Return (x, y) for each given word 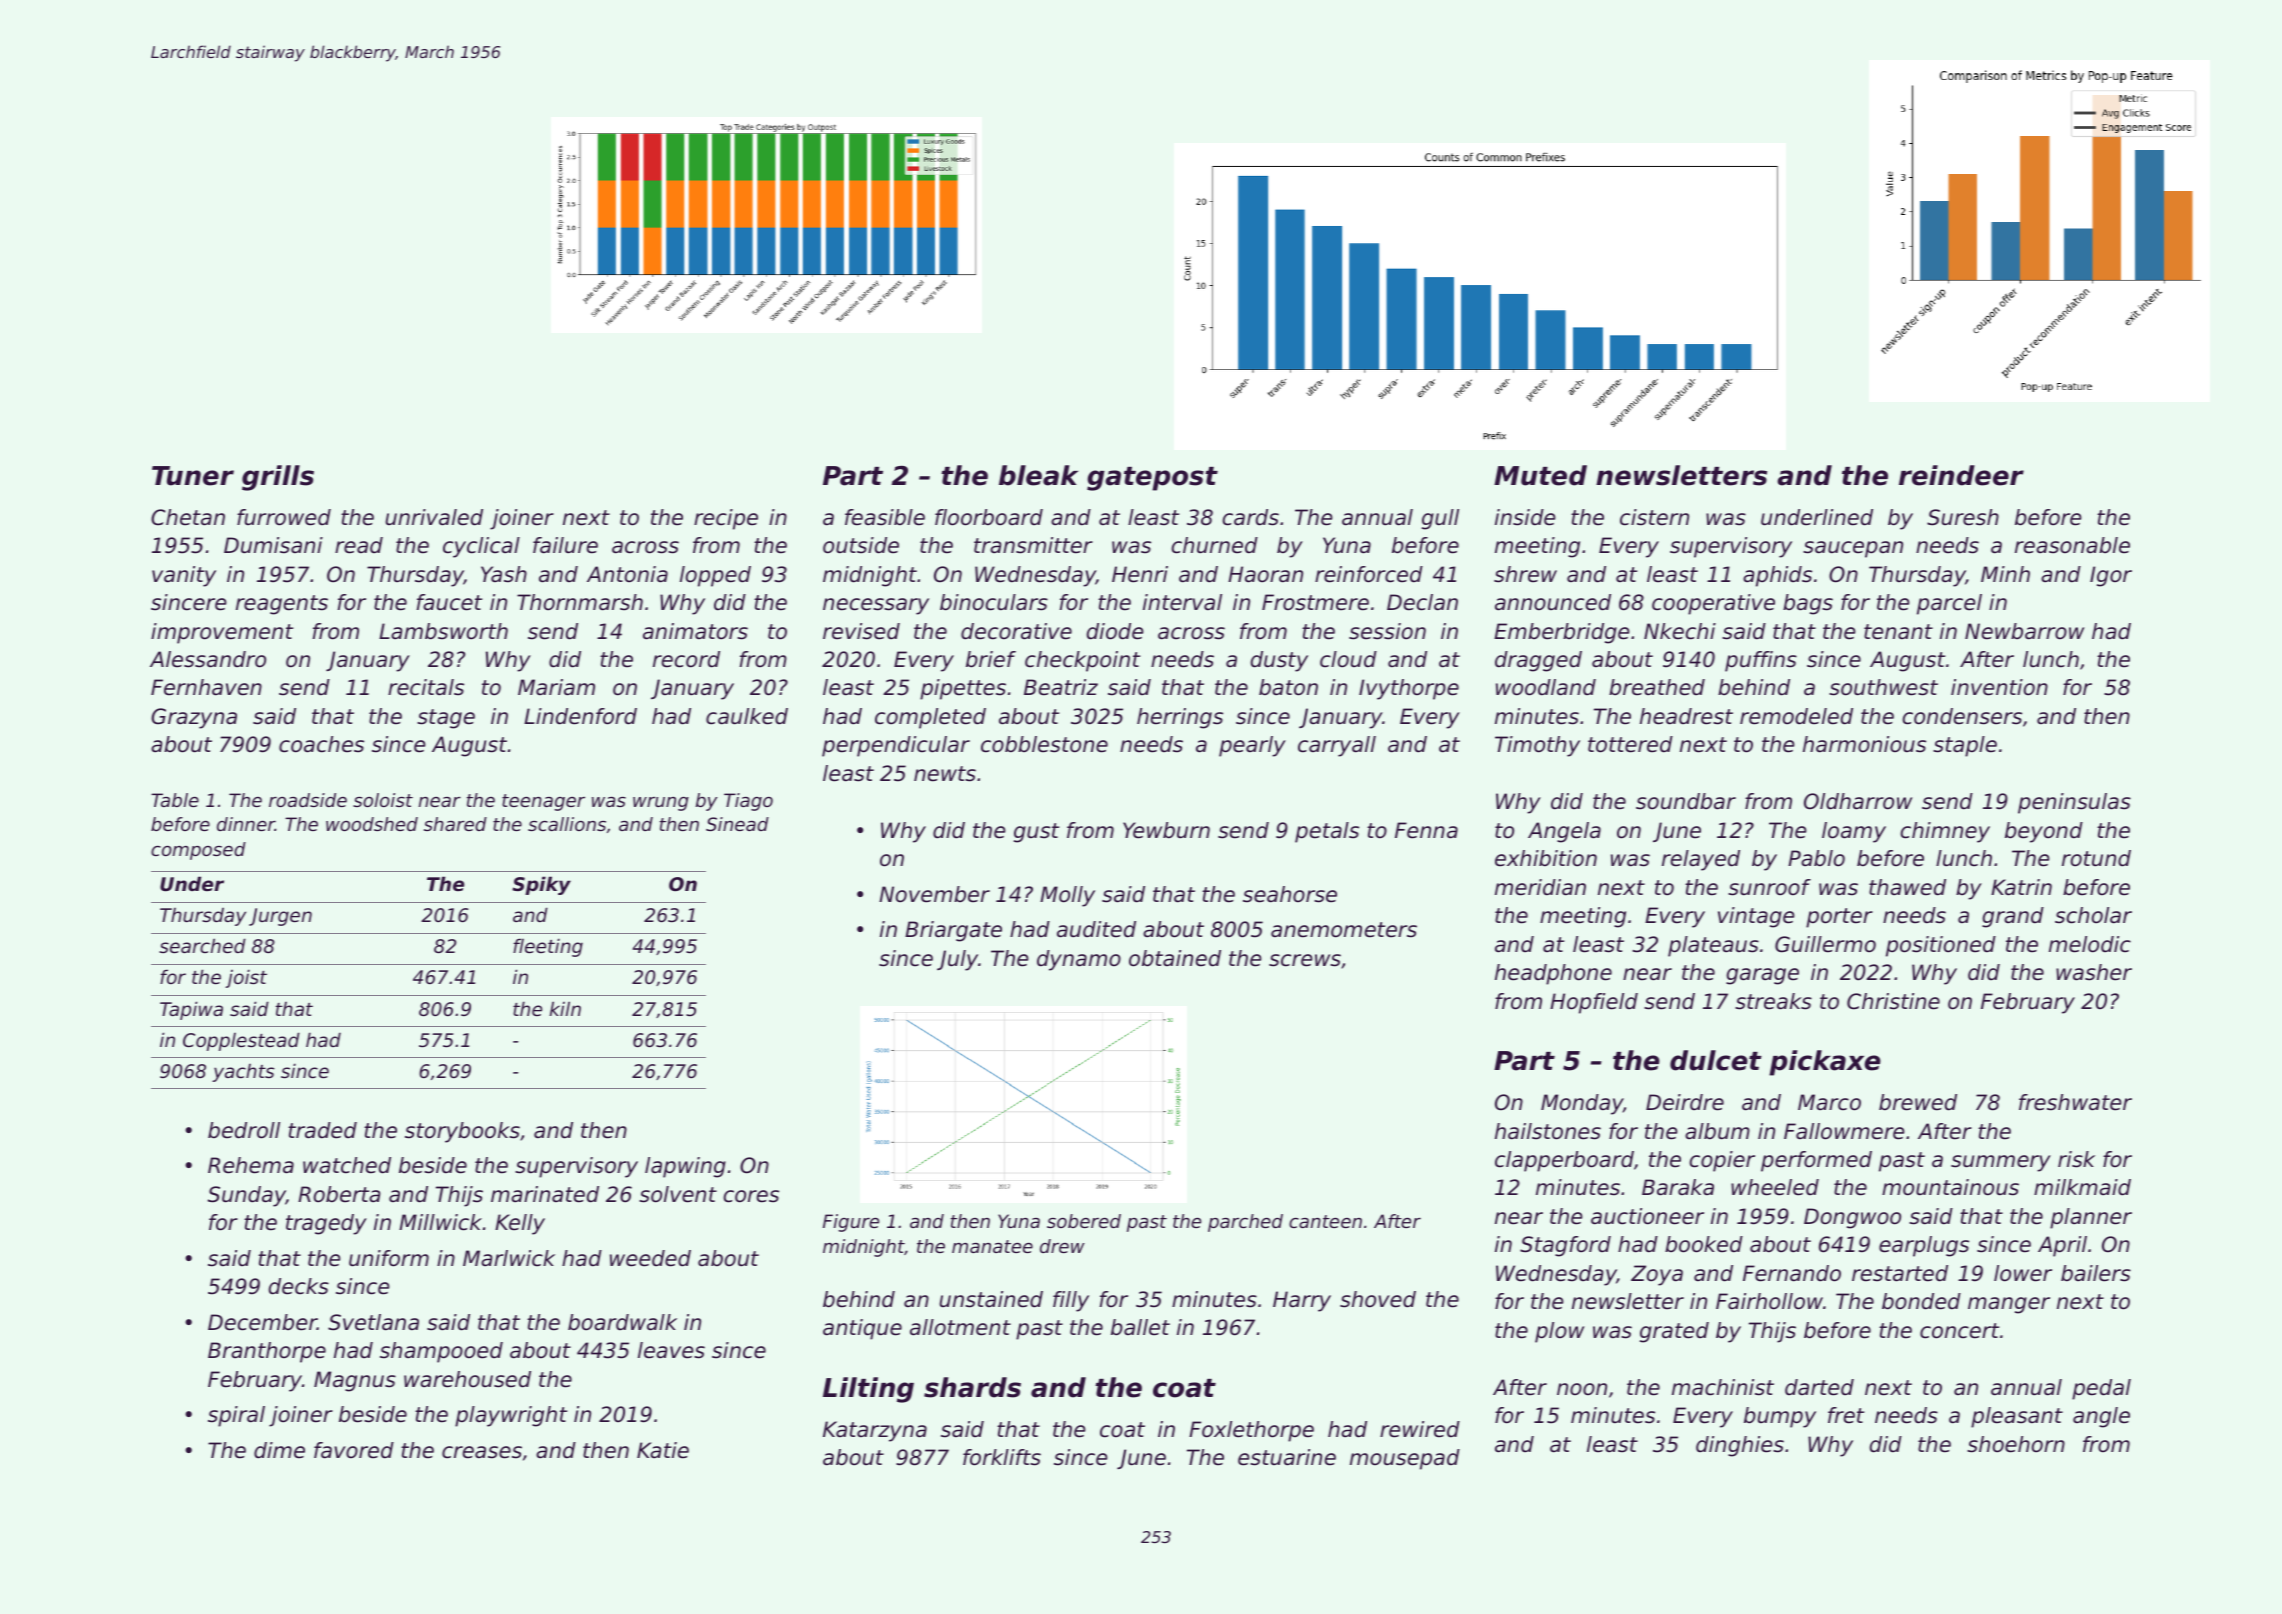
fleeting (548, 947)
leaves (671, 1350)
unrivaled (434, 517)
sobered (1084, 1221)
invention (1999, 687)
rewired (1420, 1429)
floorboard (989, 517)
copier (1722, 1161)
